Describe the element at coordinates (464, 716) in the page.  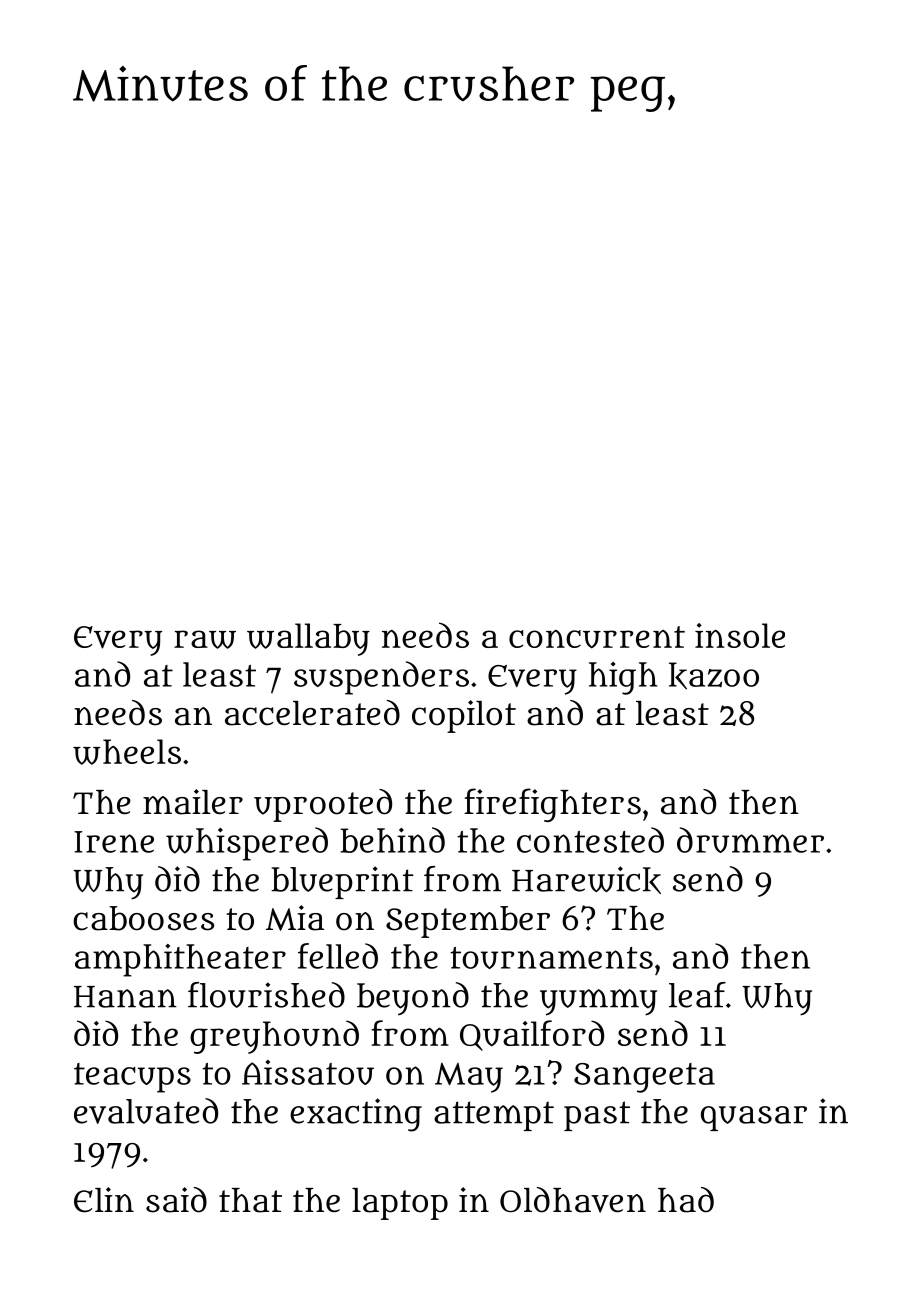
I see `copilot` at that location.
